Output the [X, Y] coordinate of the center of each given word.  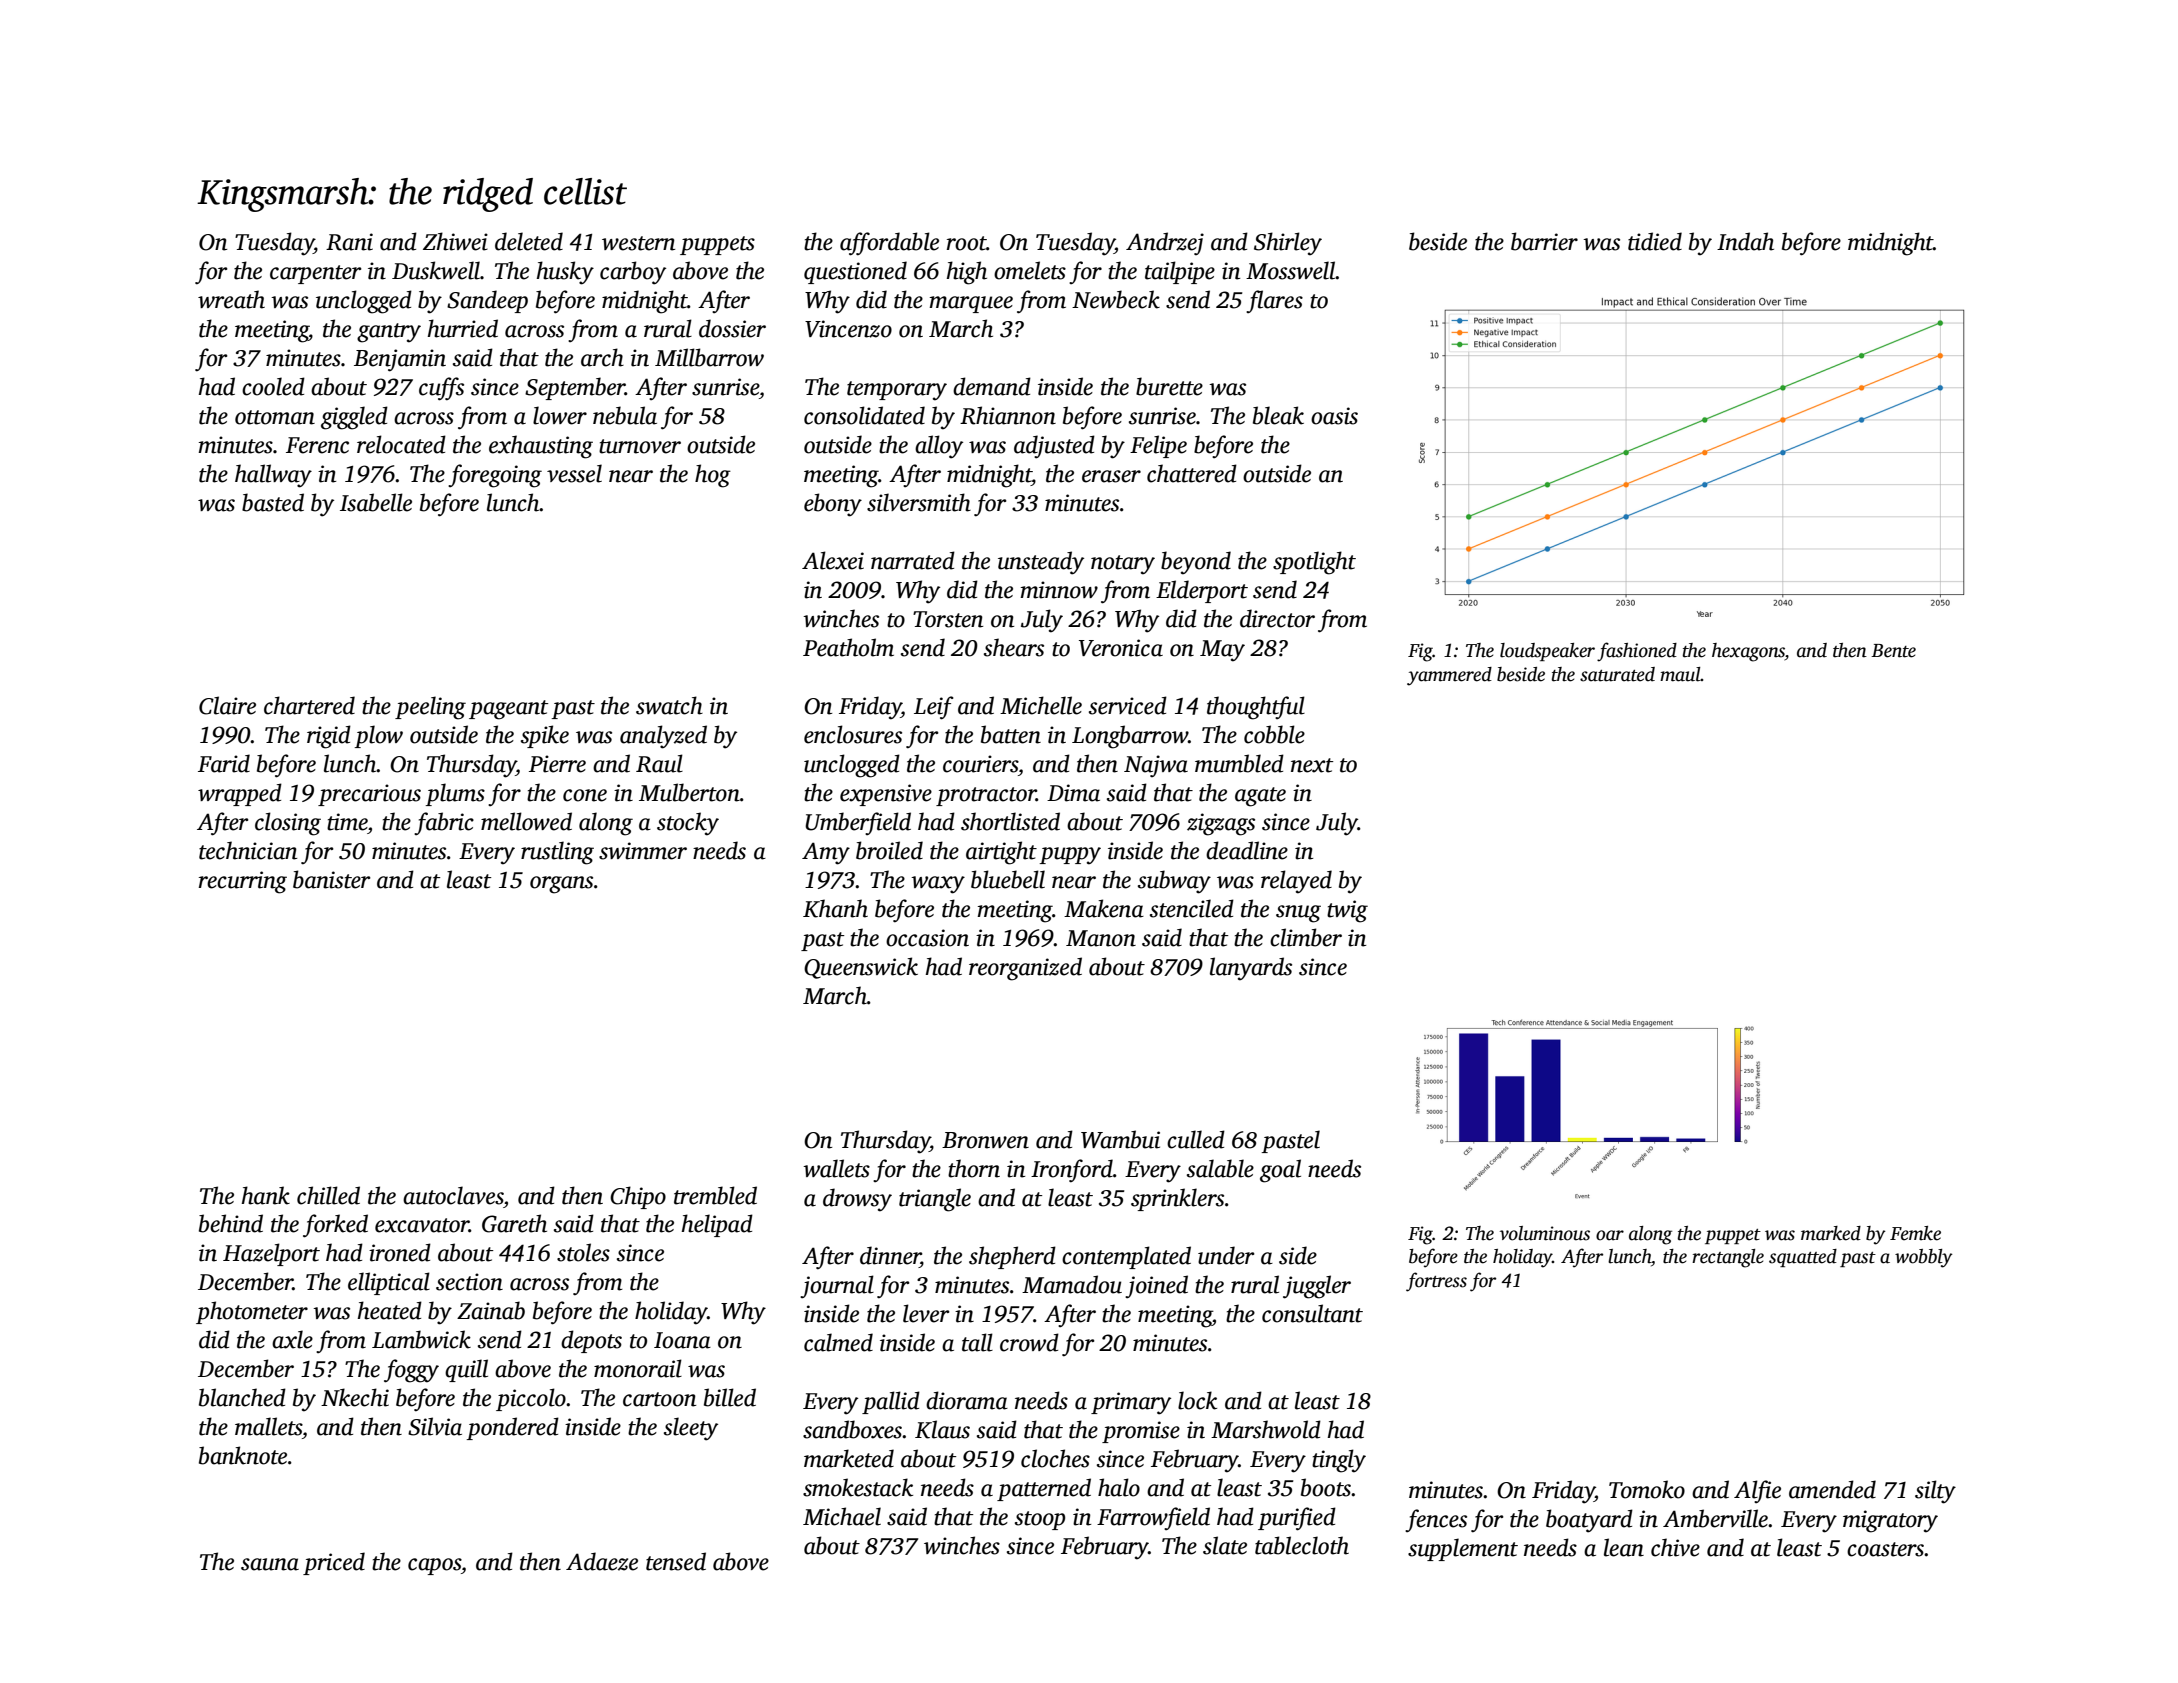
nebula [625, 415]
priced [334, 1563]
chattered [1192, 473]
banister [332, 879]
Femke [1915, 1233]
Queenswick [861, 968]
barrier [1544, 241]
